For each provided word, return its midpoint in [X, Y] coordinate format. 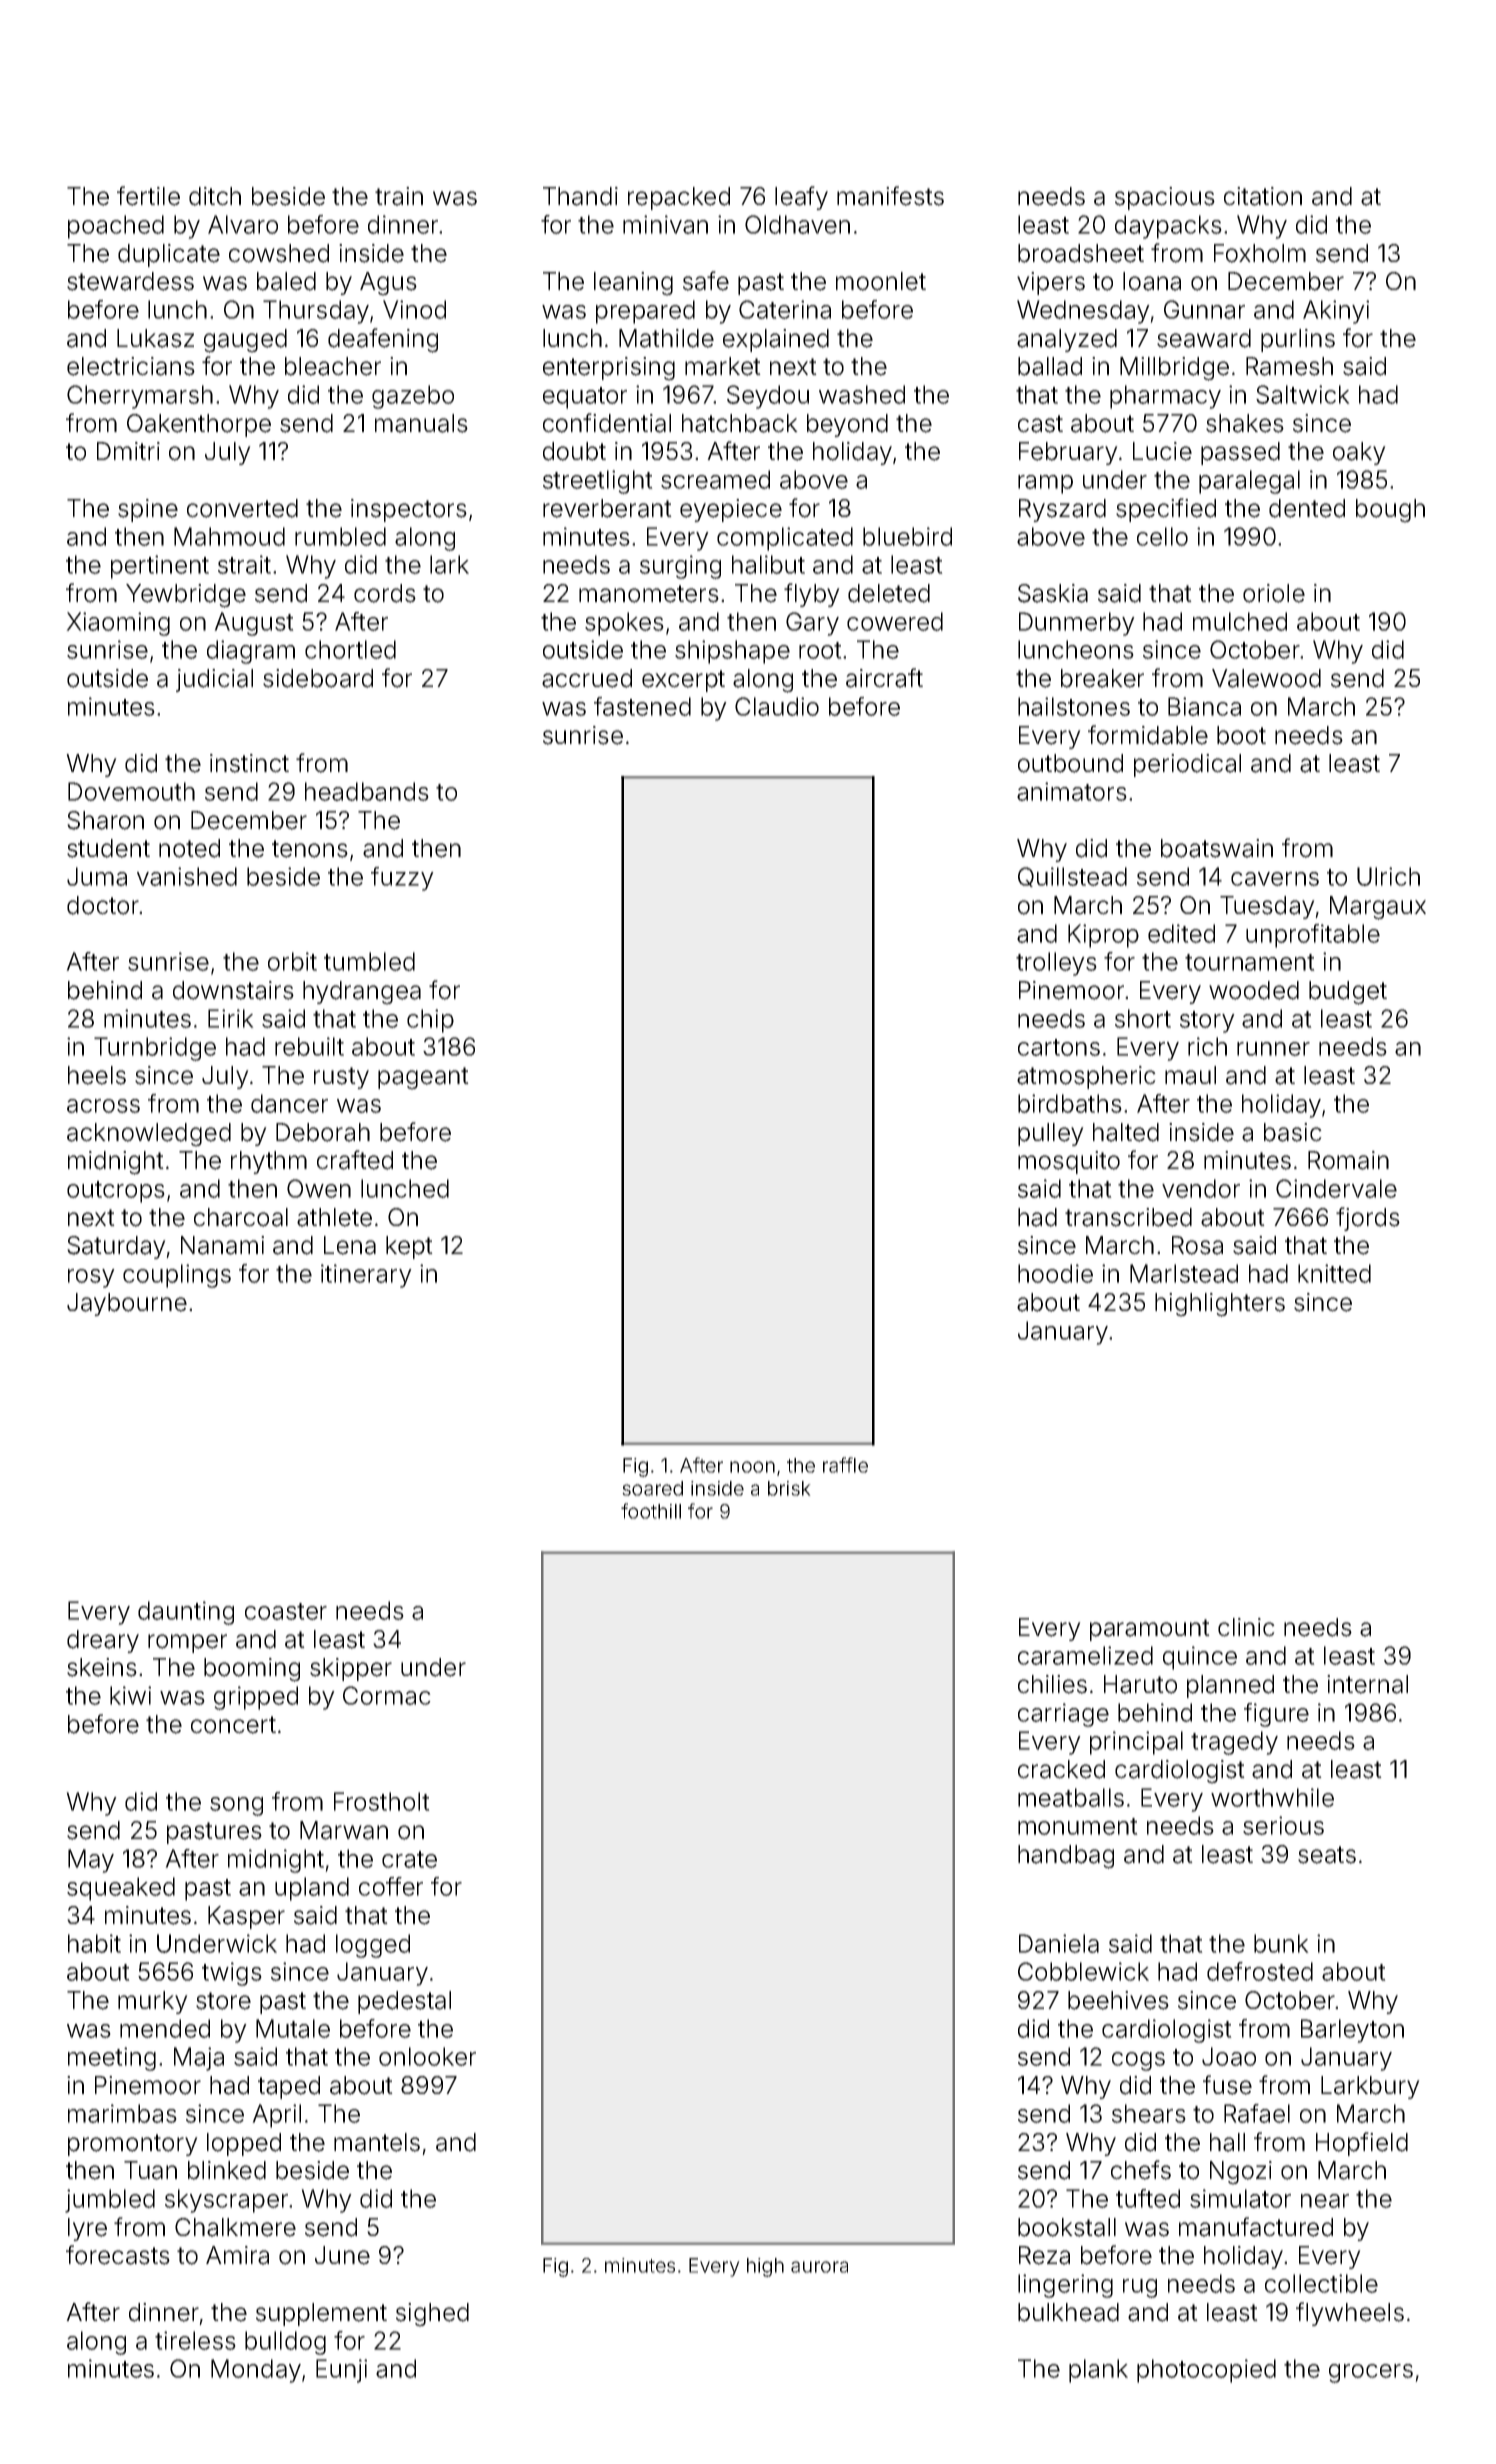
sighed [432, 2315]
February [1068, 453]
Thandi [580, 196]
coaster [286, 1611]
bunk [1281, 1943]
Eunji [341, 2371]
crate [409, 1859]
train [399, 196]
